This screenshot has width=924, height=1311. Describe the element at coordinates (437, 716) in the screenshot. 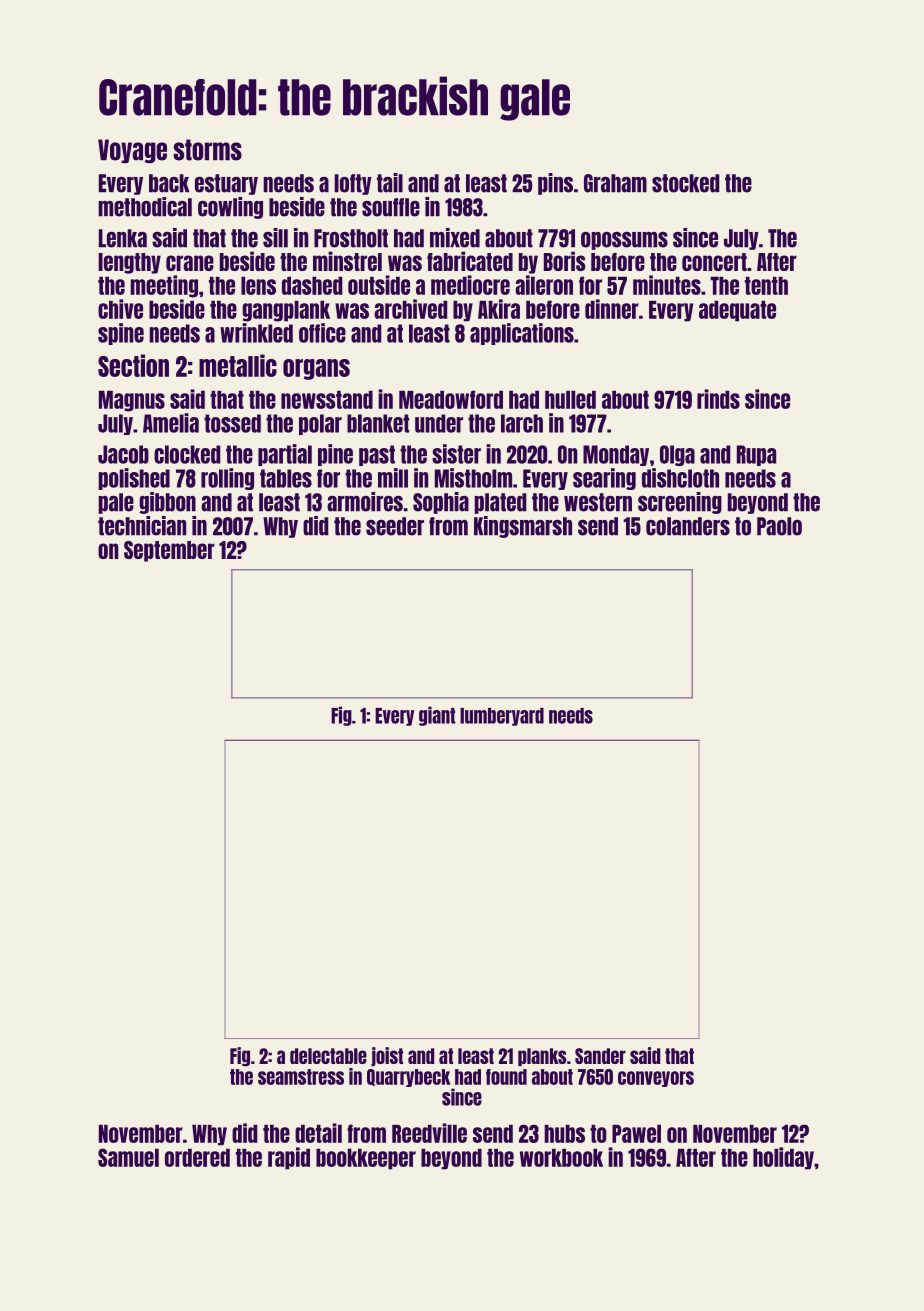

I see `giant` at that location.
